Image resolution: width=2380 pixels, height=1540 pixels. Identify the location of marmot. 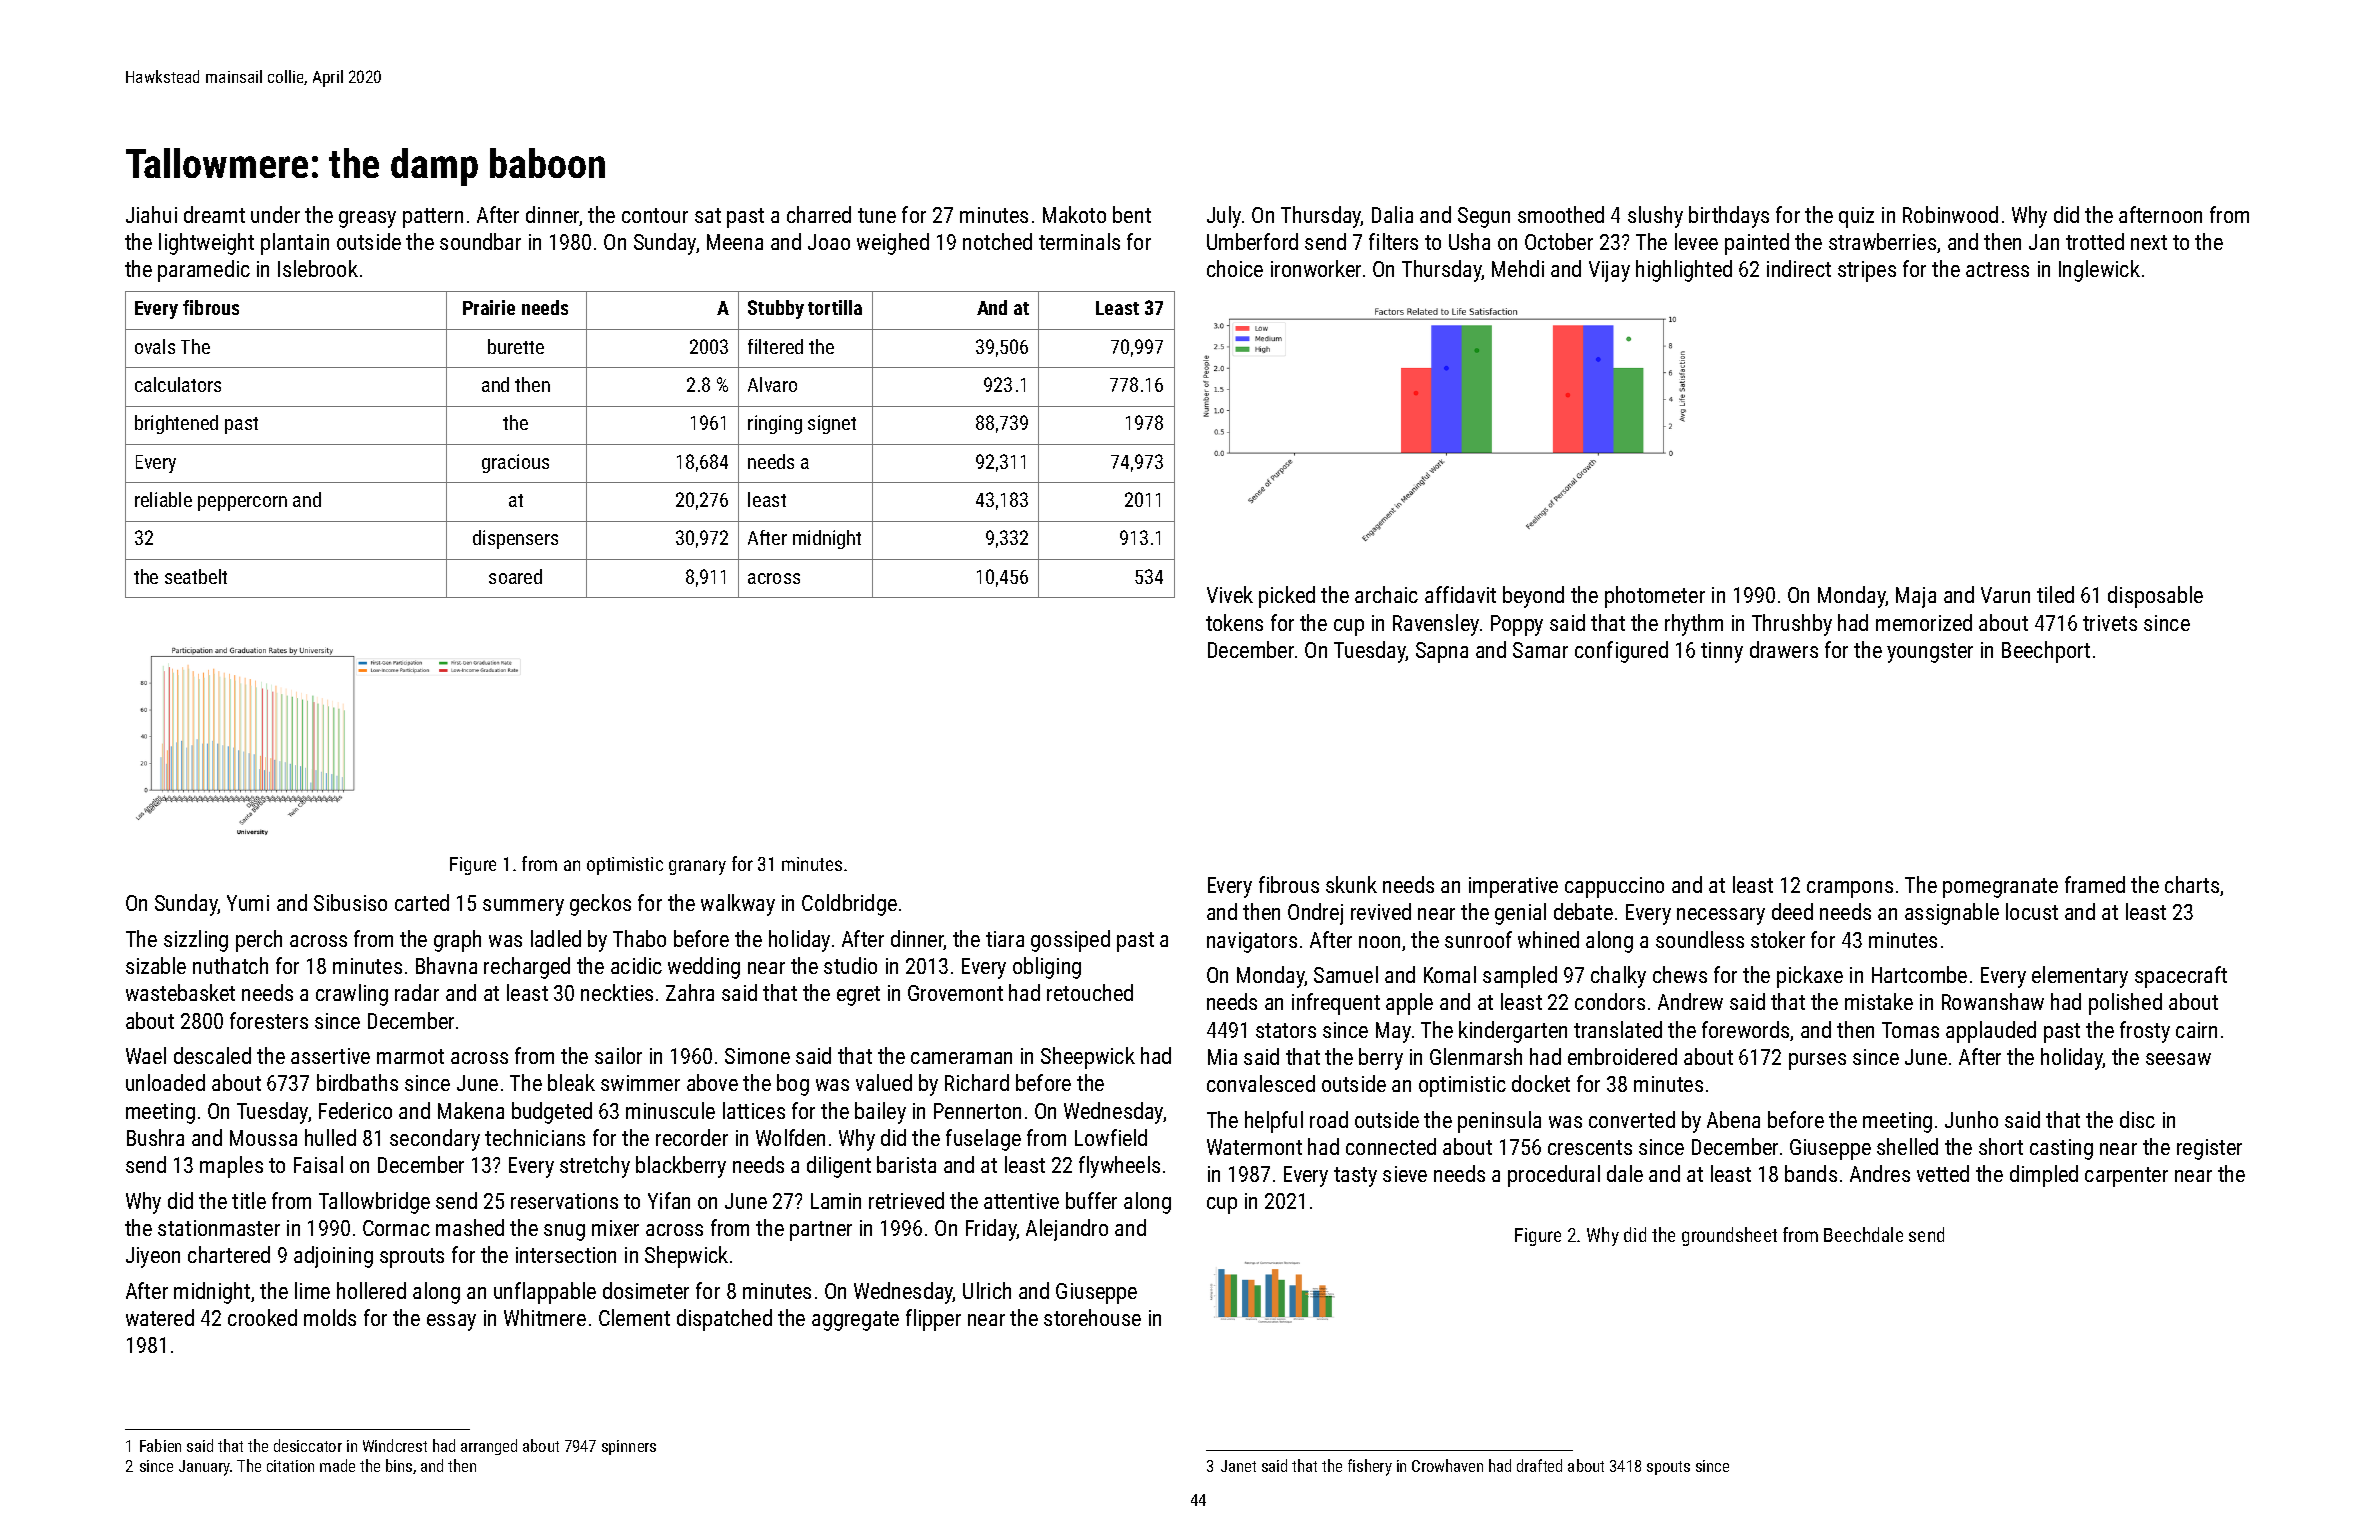
(410, 1056).
